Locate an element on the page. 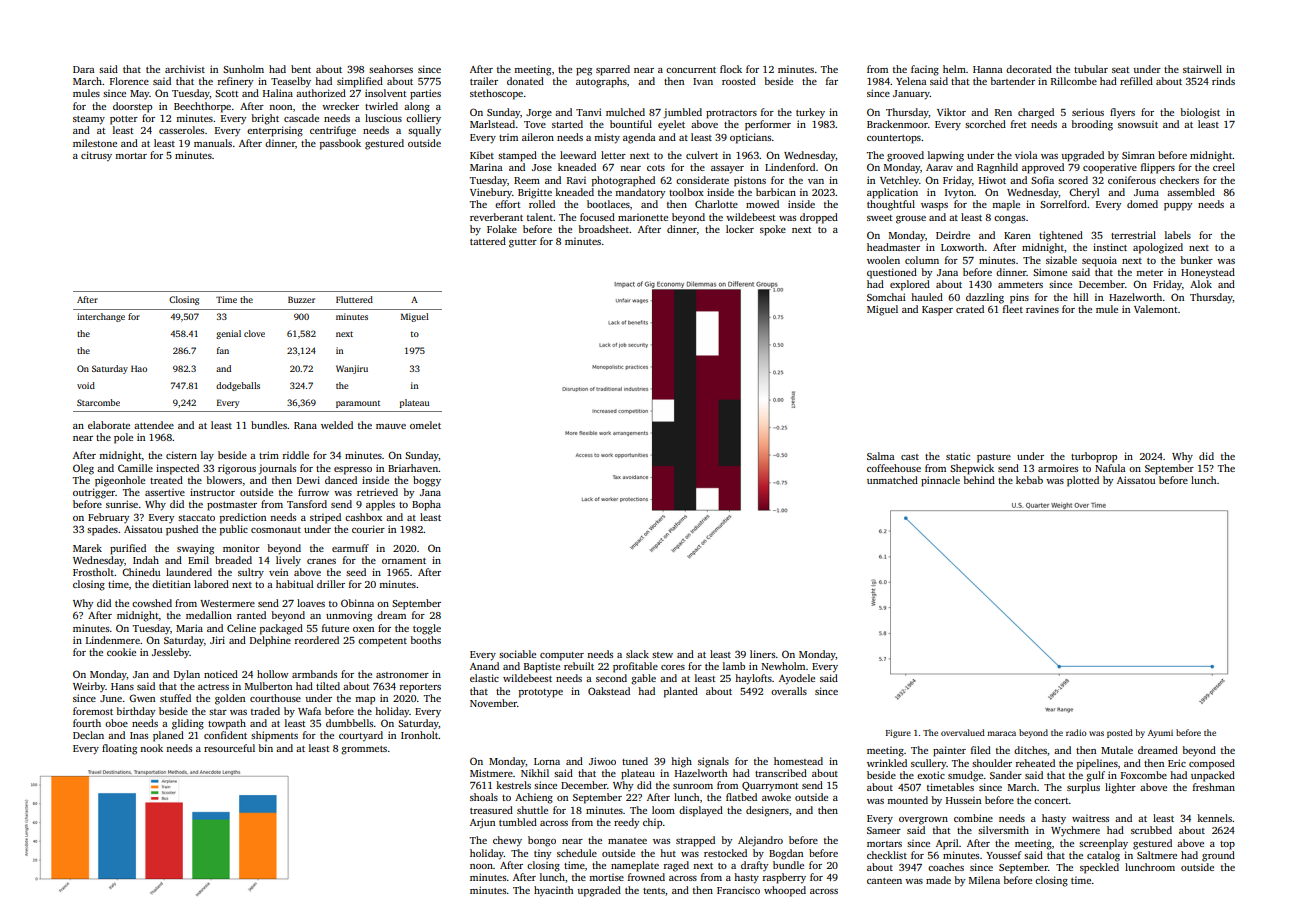  bent is located at coordinates (301, 69).
